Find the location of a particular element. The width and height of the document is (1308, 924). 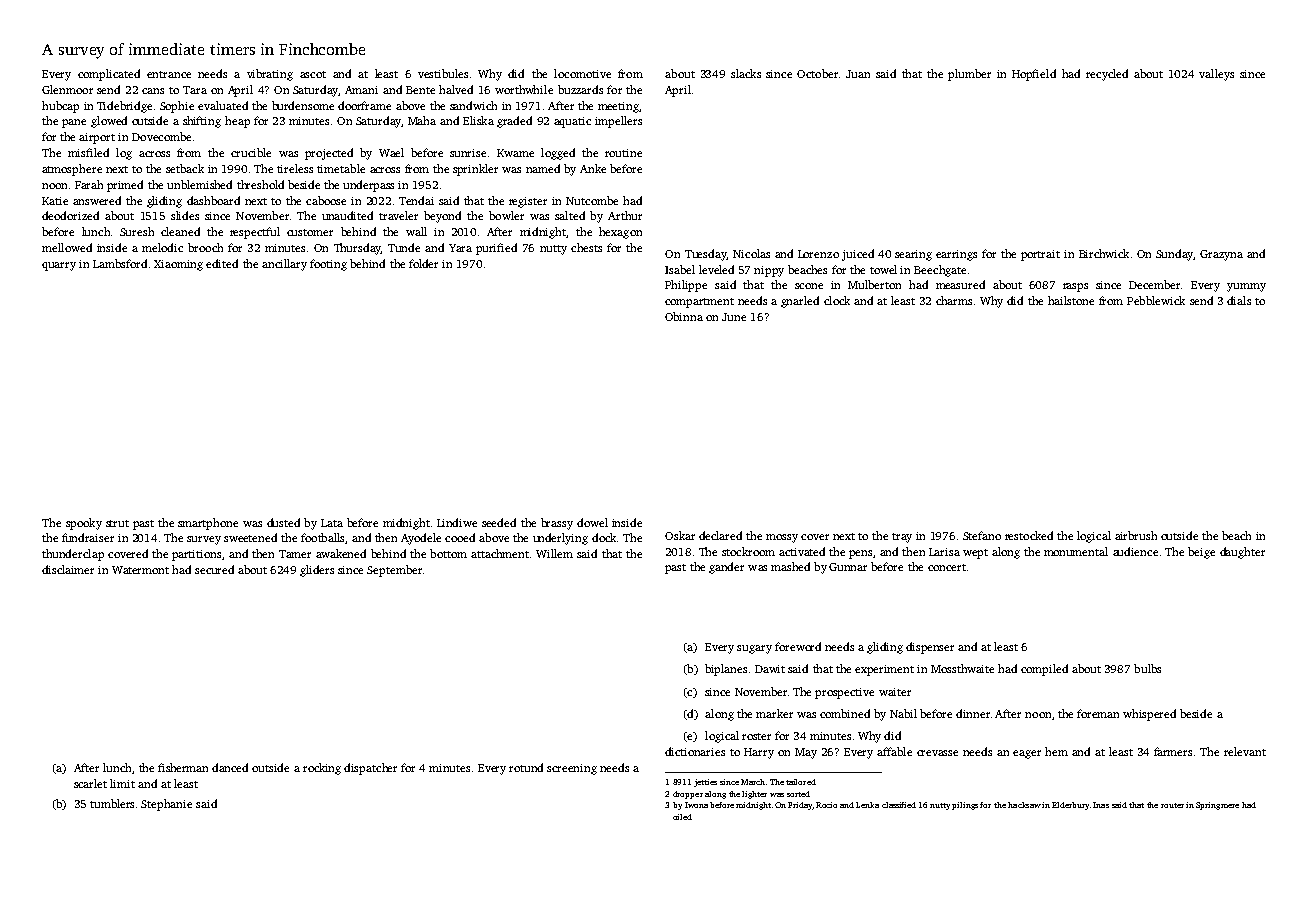

sugary is located at coordinates (754, 649).
